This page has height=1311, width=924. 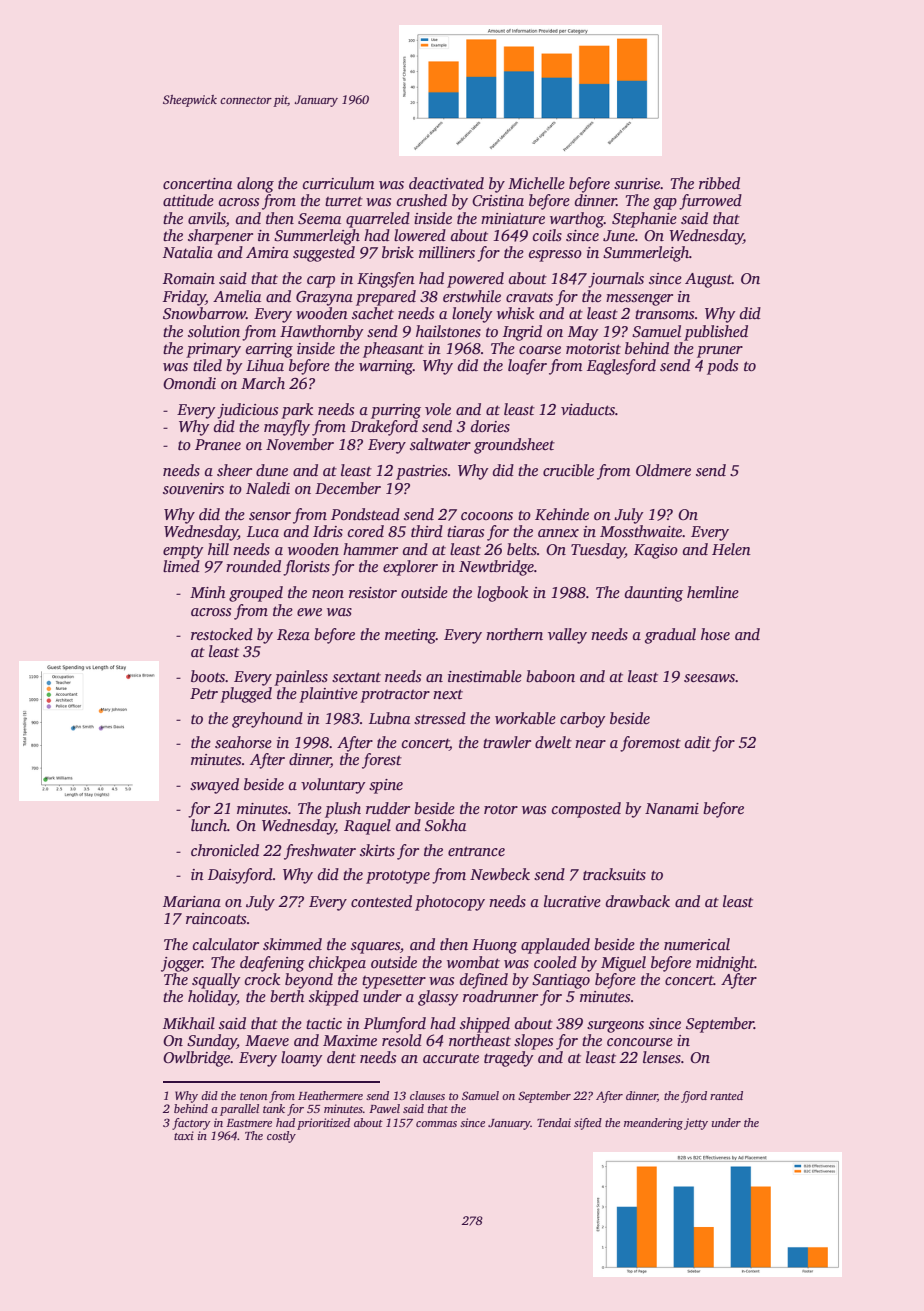 I want to click on costly, so click(x=281, y=1137).
